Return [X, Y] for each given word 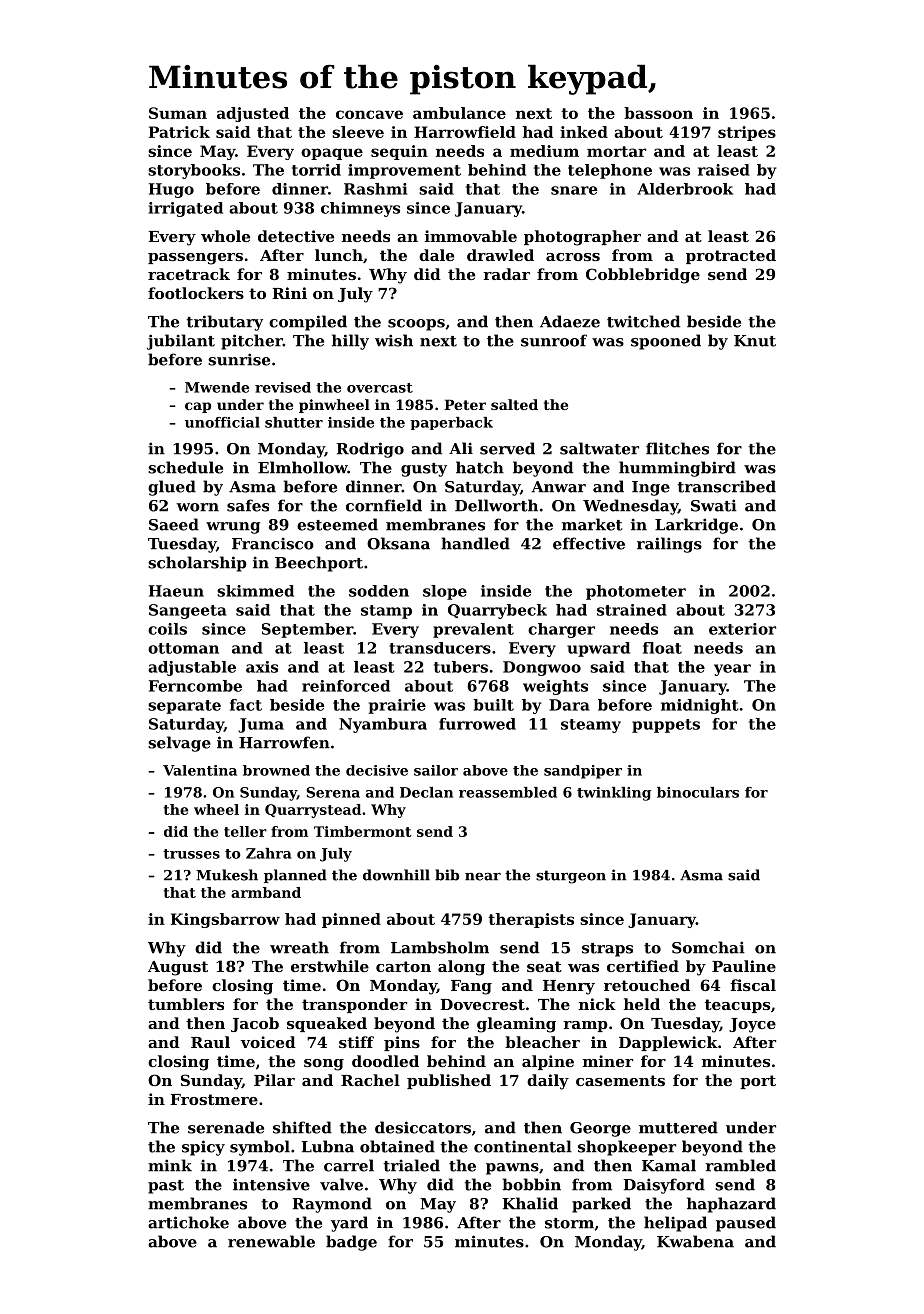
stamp [386, 612]
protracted [731, 256]
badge [351, 1243]
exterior [742, 629]
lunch [339, 255]
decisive [377, 770]
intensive [271, 1184]
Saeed [174, 524]
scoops [416, 325]
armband [266, 892]
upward [598, 649]
